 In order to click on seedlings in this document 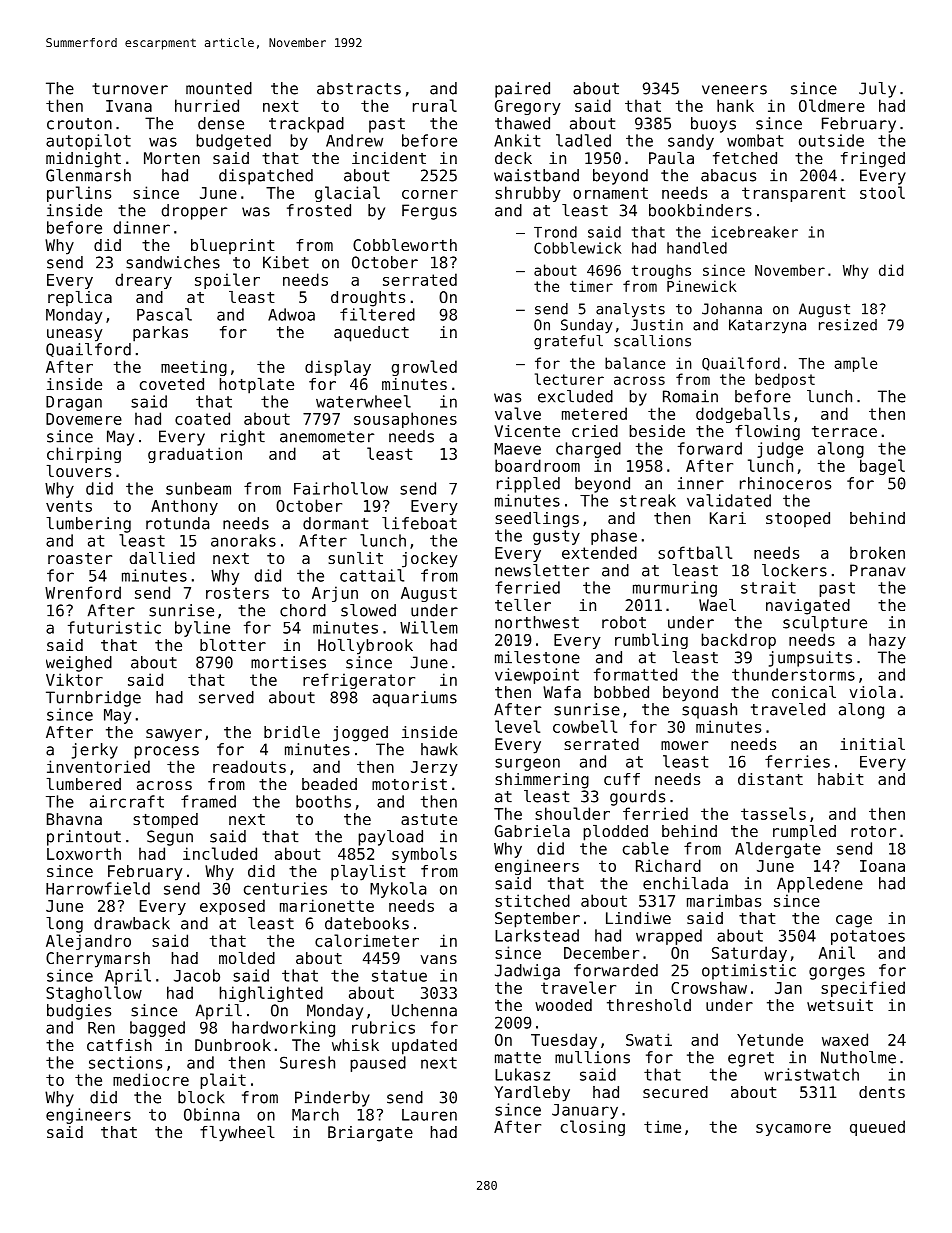, I will do `click(537, 520)`.
